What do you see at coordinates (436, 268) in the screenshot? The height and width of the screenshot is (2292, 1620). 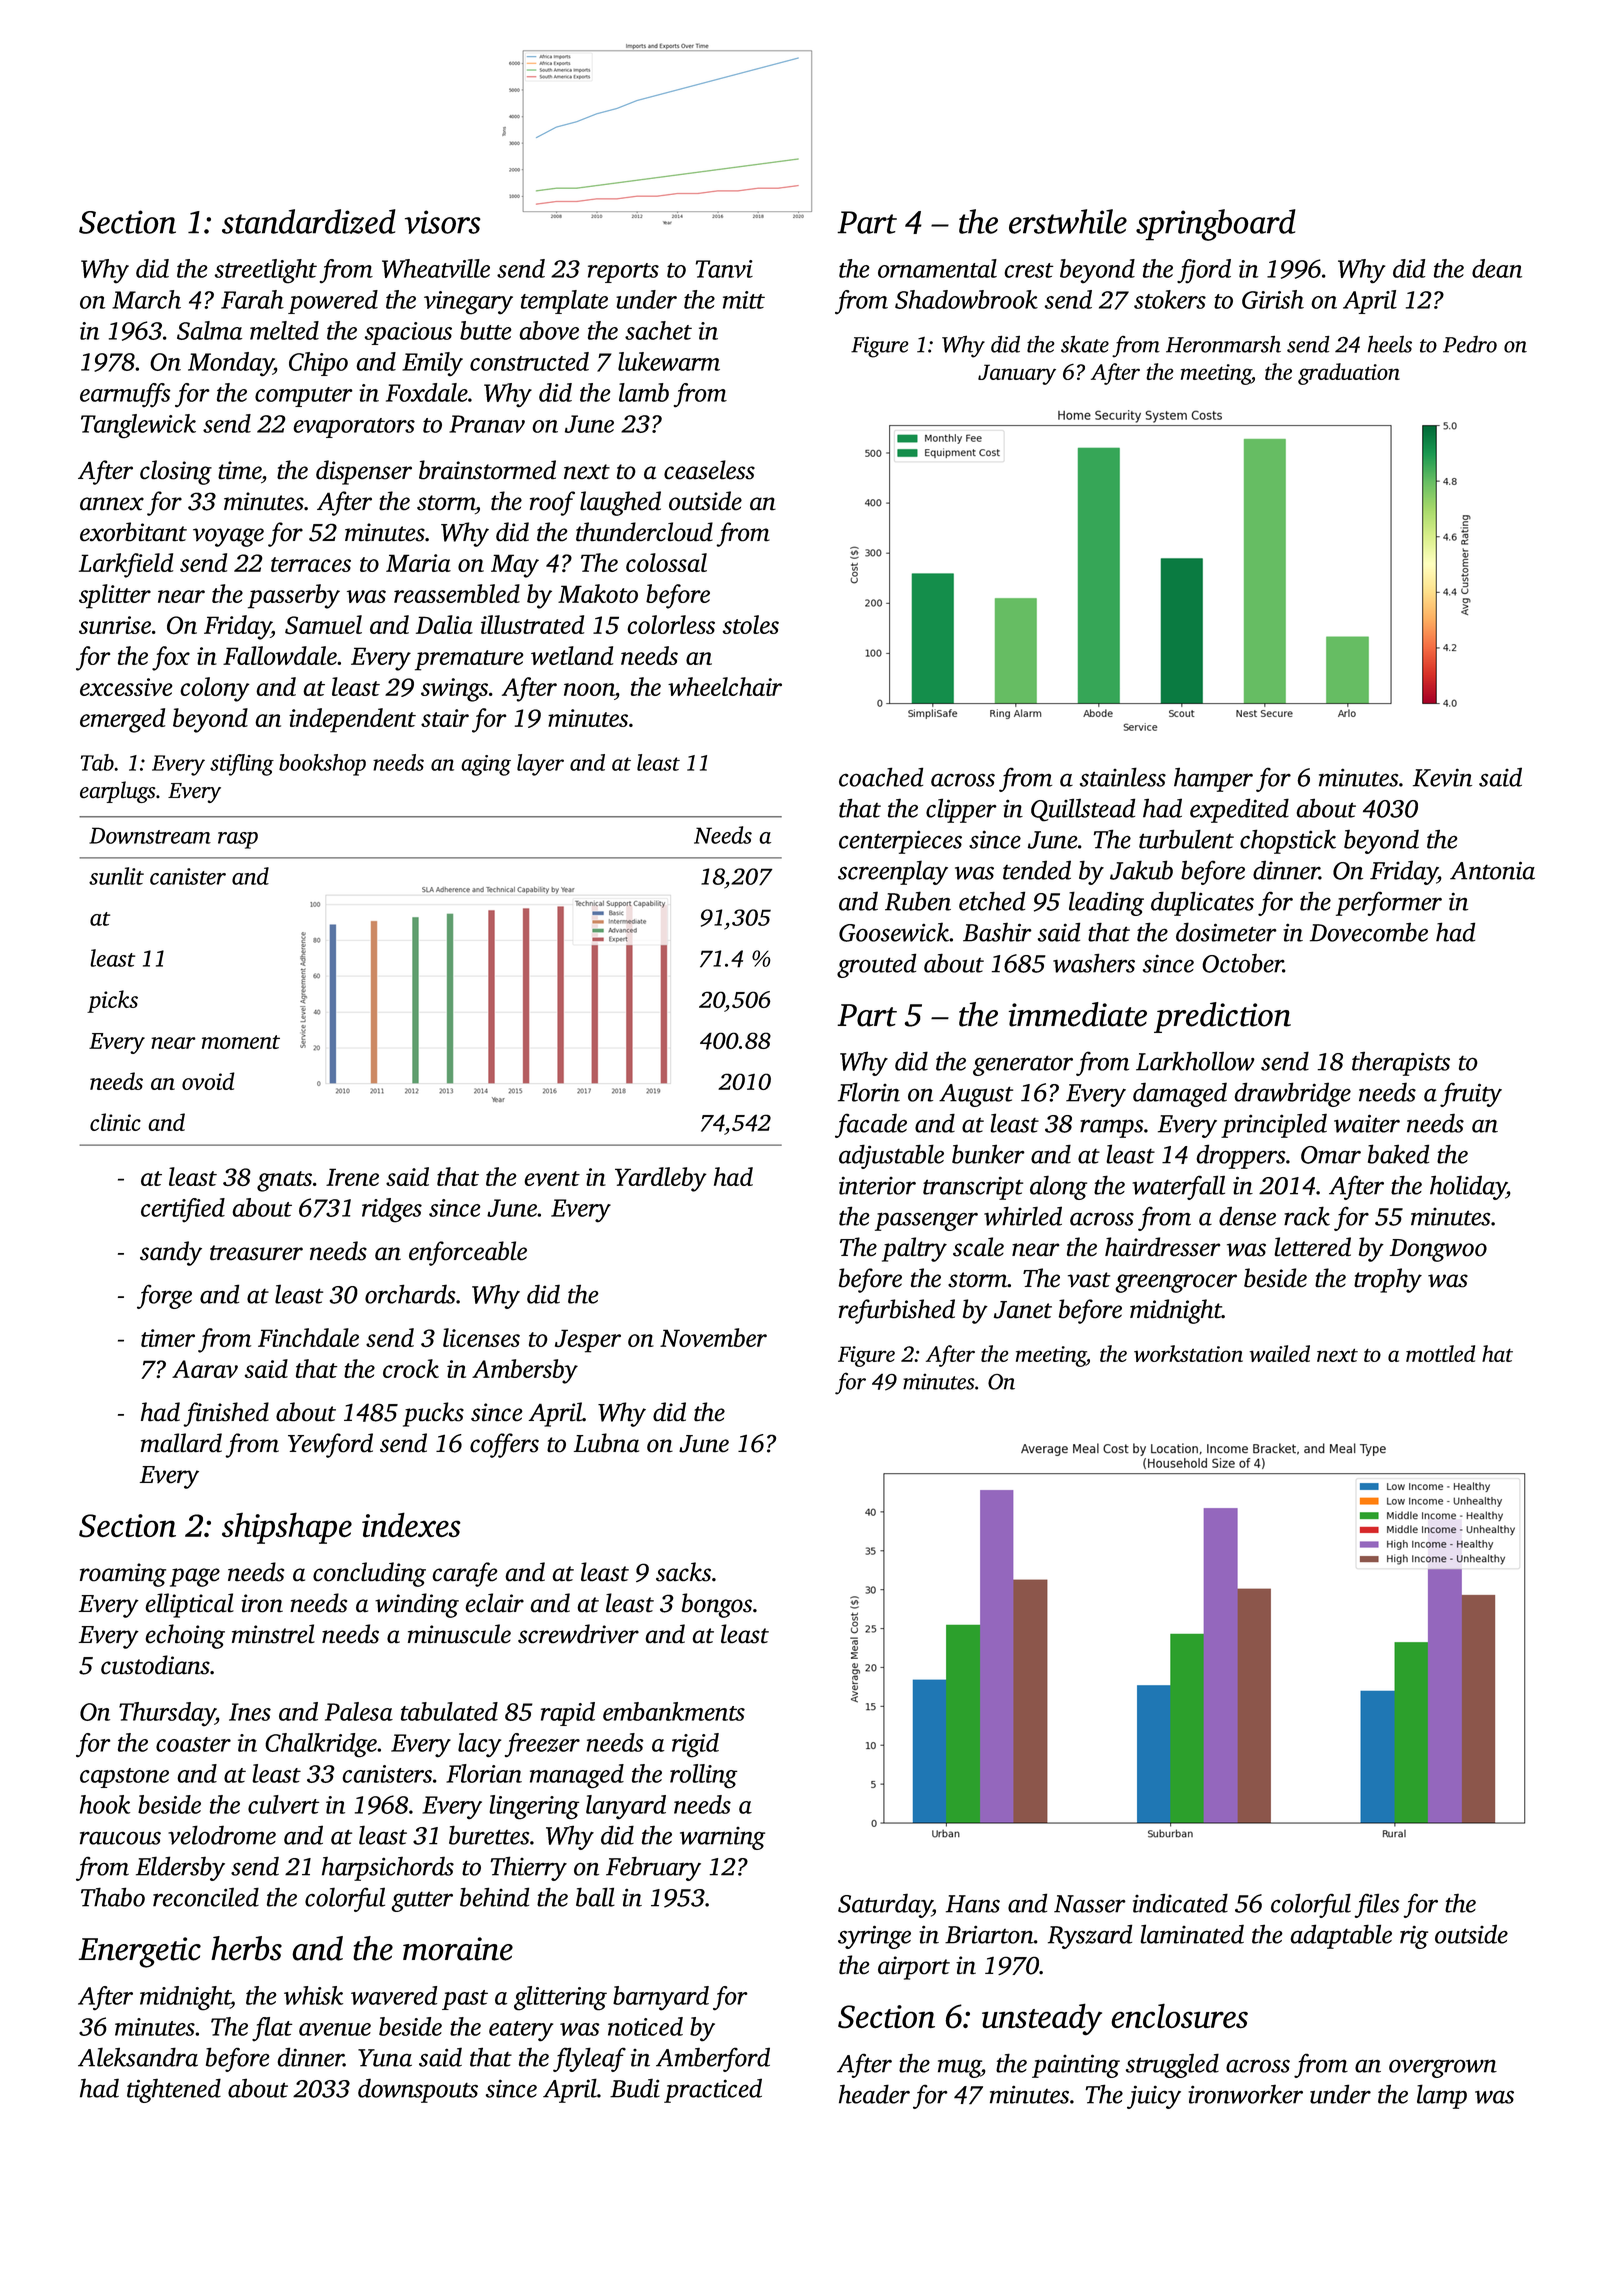 I see `Wheatville` at bounding box center [436, 268].
